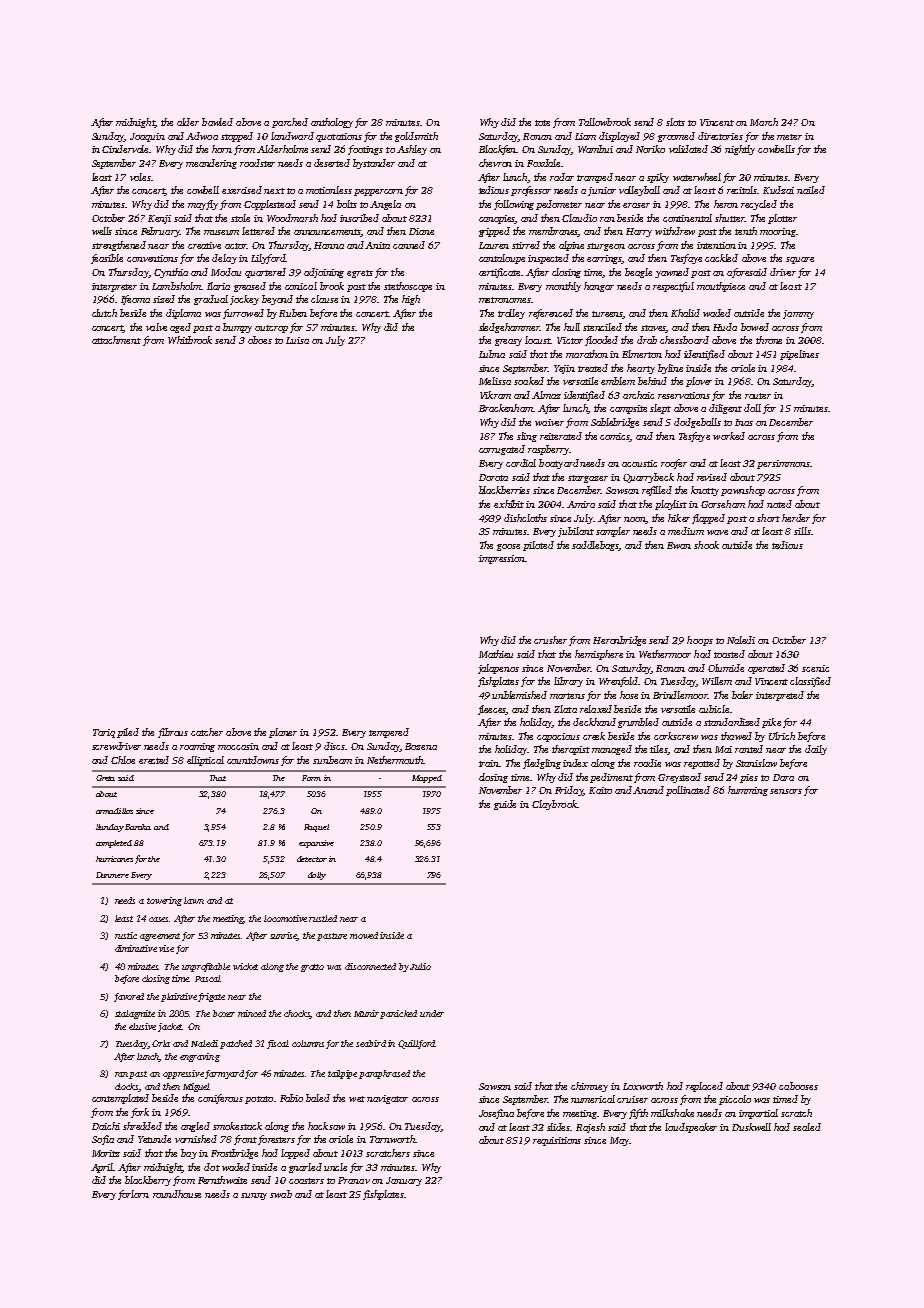 The width and height of the screenshot is (924, 1308). Describe the element at coordinates (389, 733) in the screenshot. I see `tempered` at that location.
